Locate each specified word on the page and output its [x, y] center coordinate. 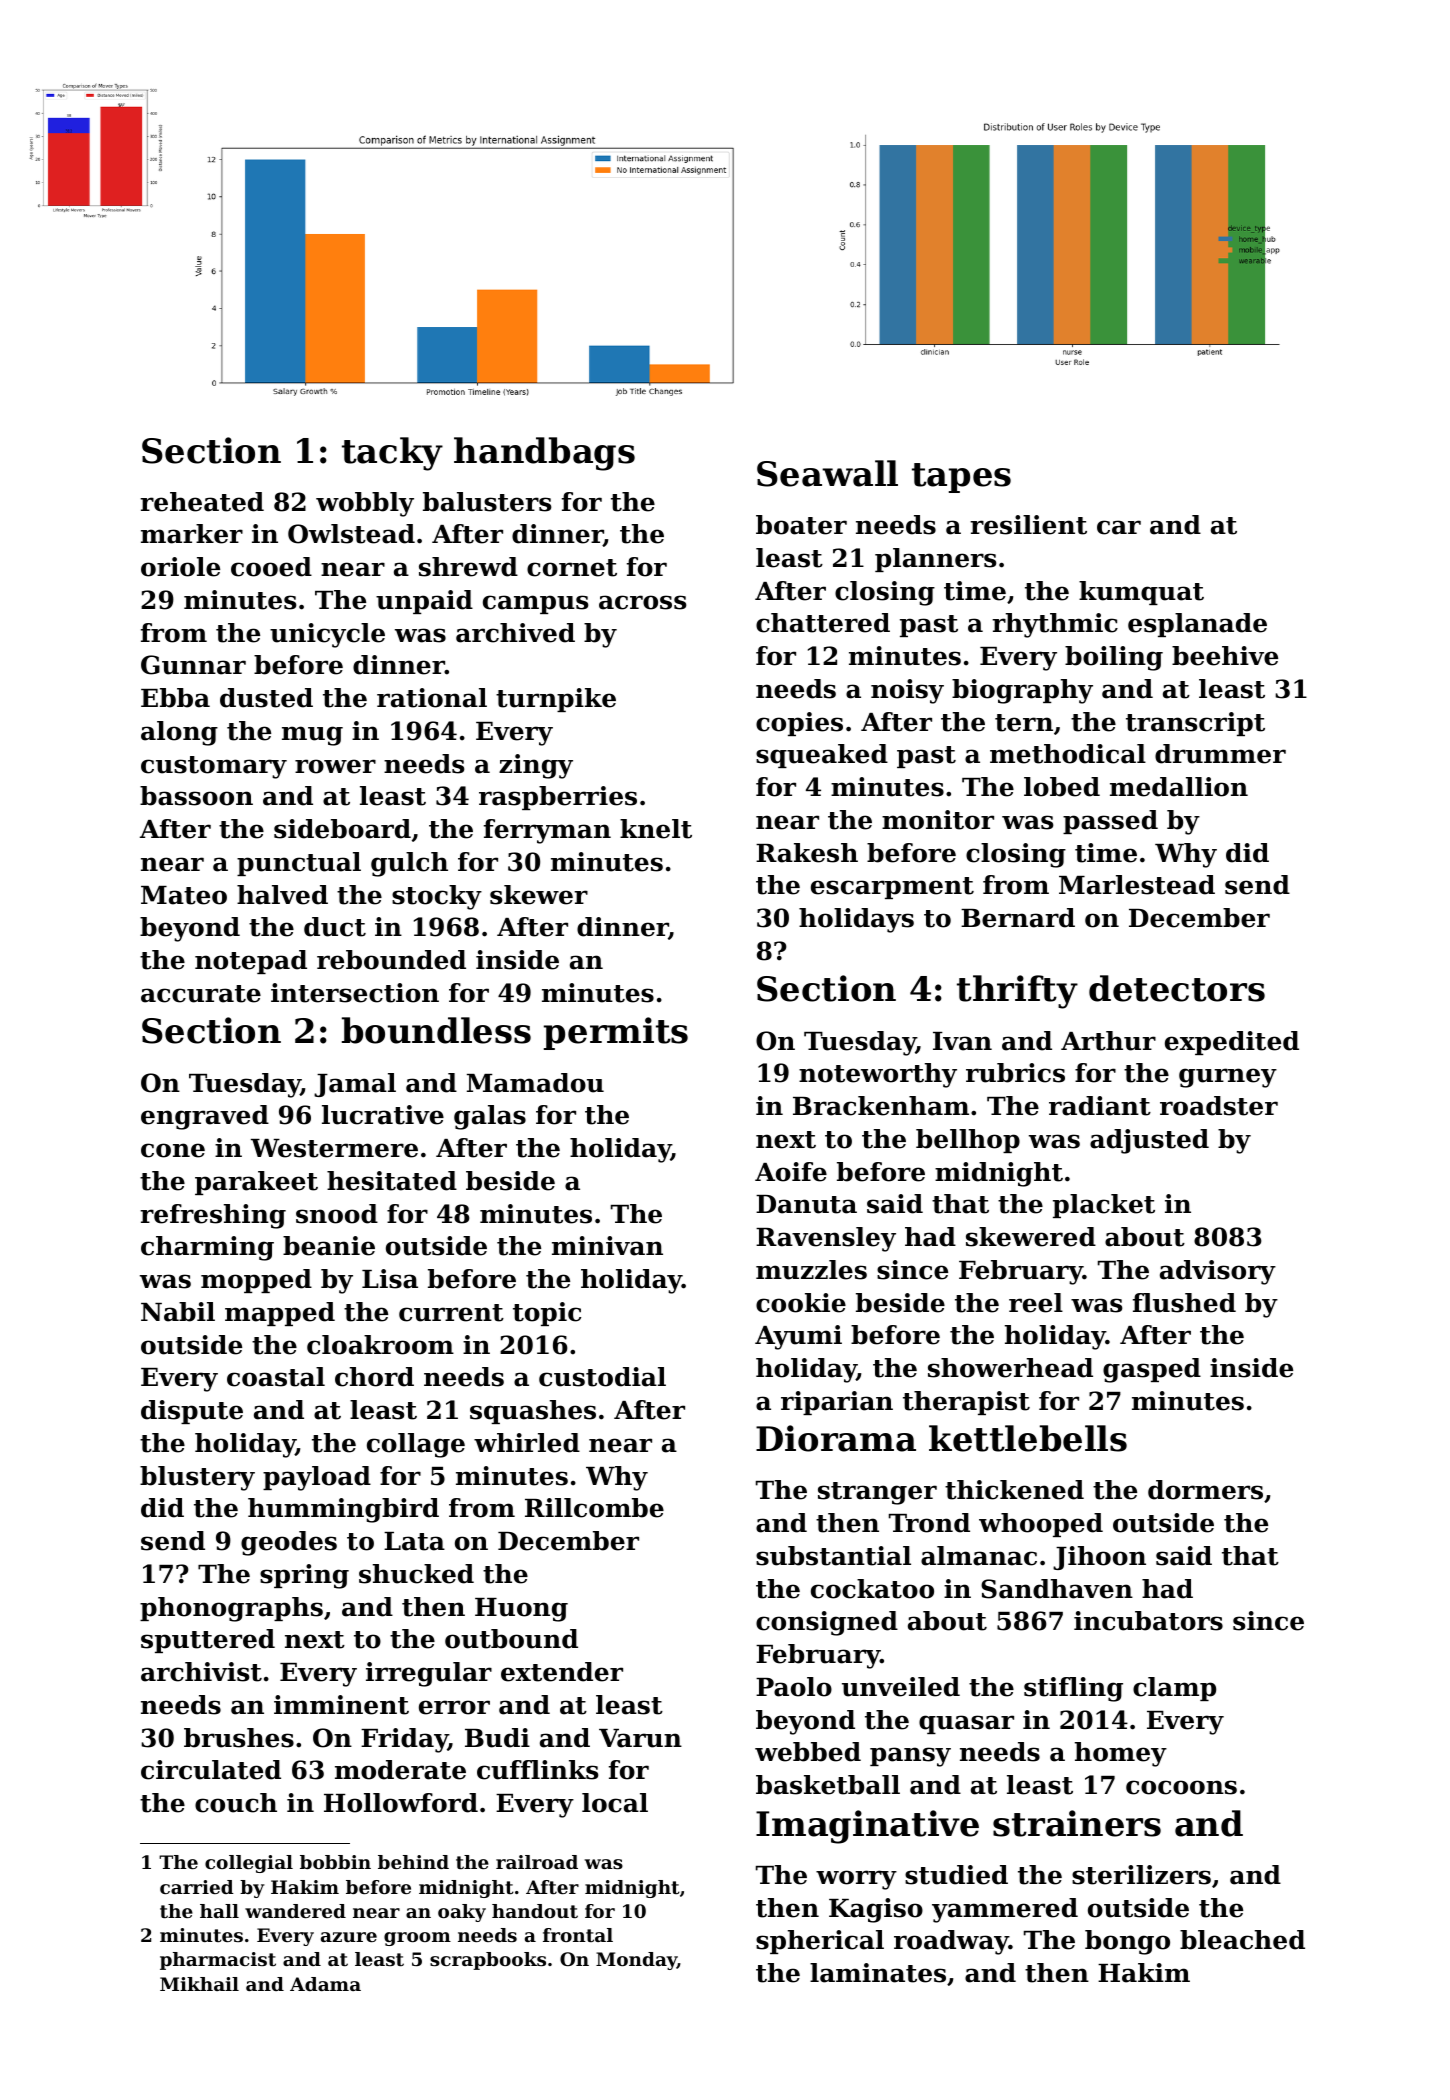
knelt [656, 829]
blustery [197, 1478]
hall [219, 1911]
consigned [827, 1623]
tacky [392, 454]
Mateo [184, 895]
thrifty [1017, 992]
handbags [544, 454]
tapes [961, 478]
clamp [1174, 1689]
